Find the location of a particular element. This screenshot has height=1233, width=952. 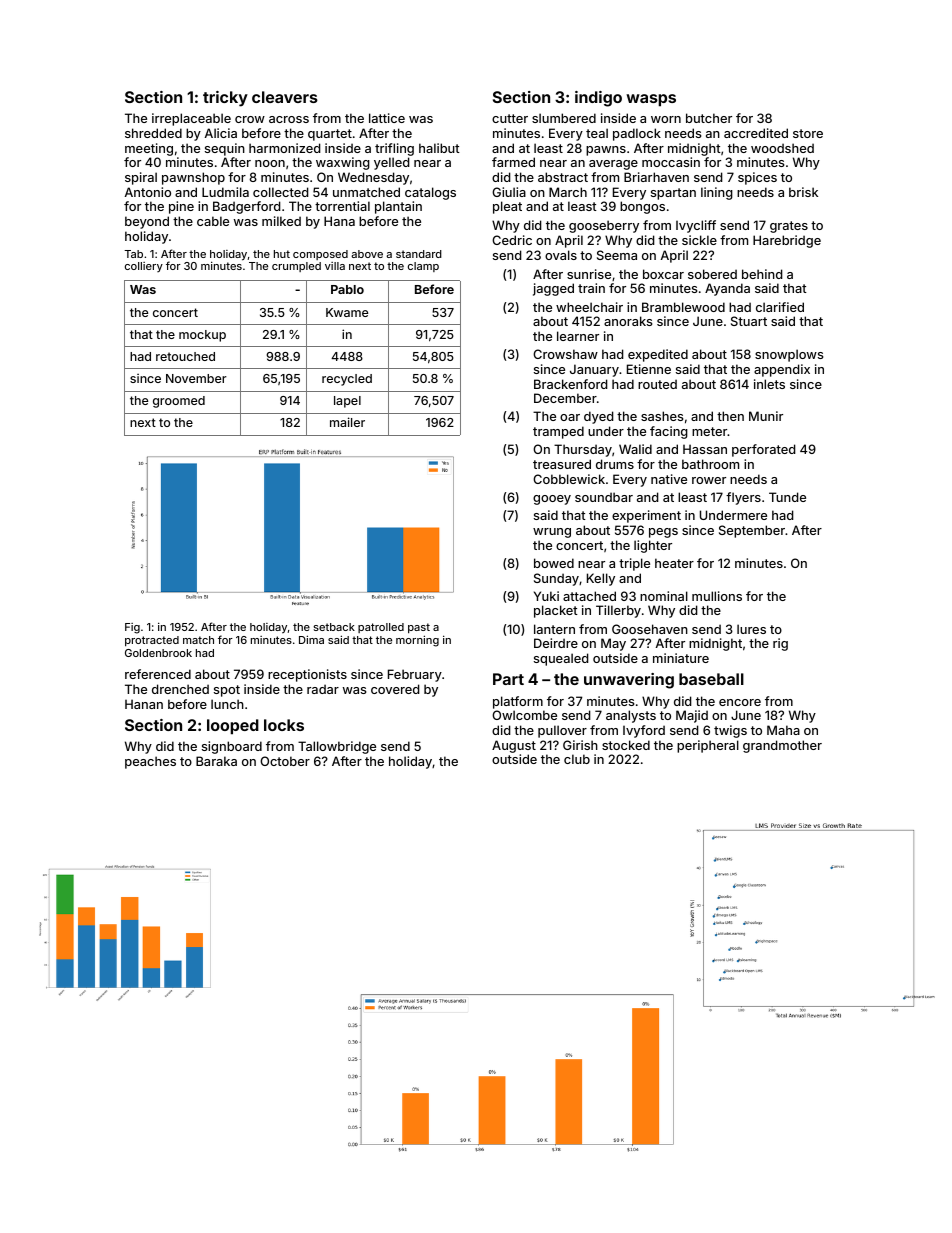

groomed is located at coordinates (179, 402).
